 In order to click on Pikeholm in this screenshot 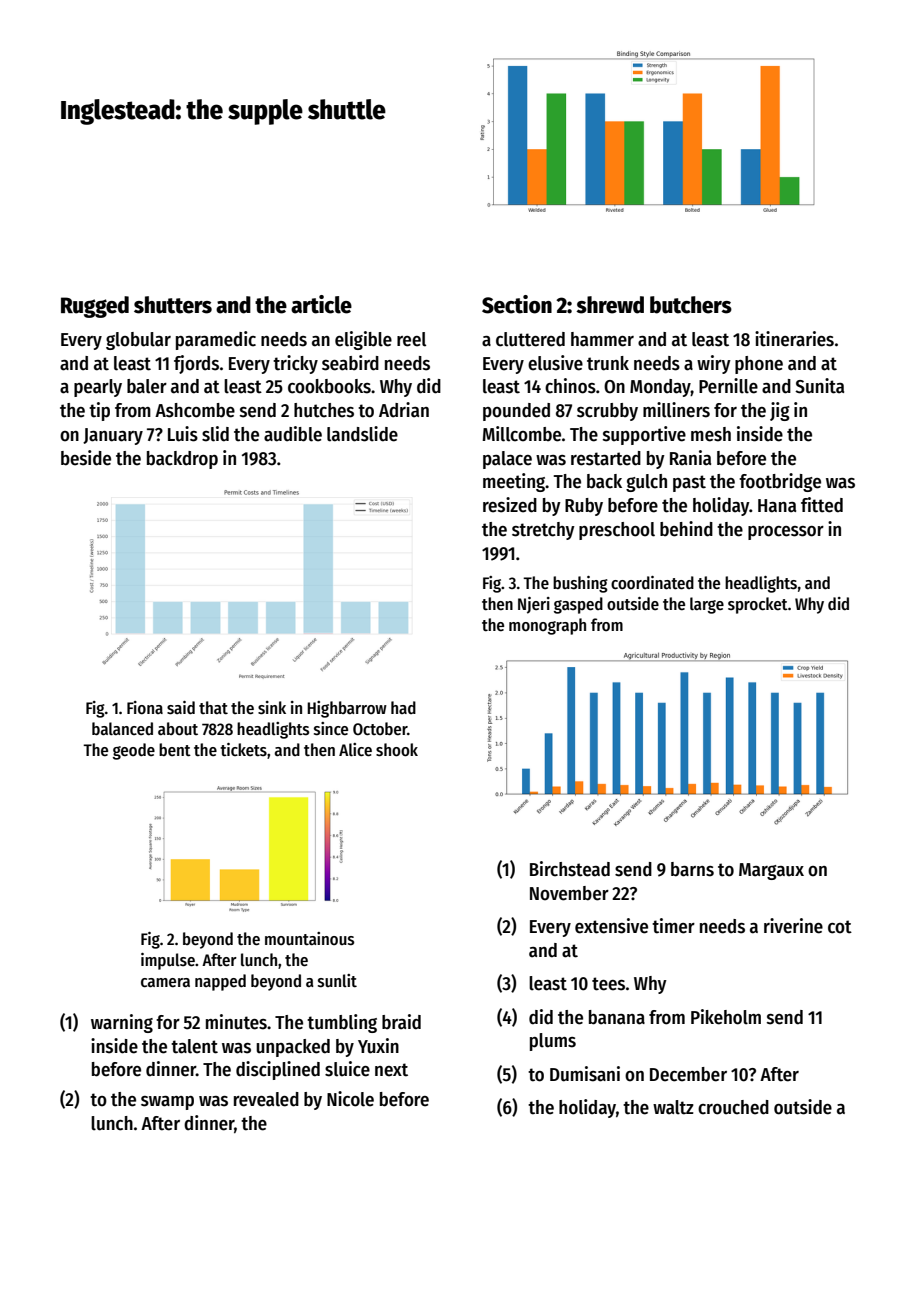, I will do `click(726, 1017)`.
